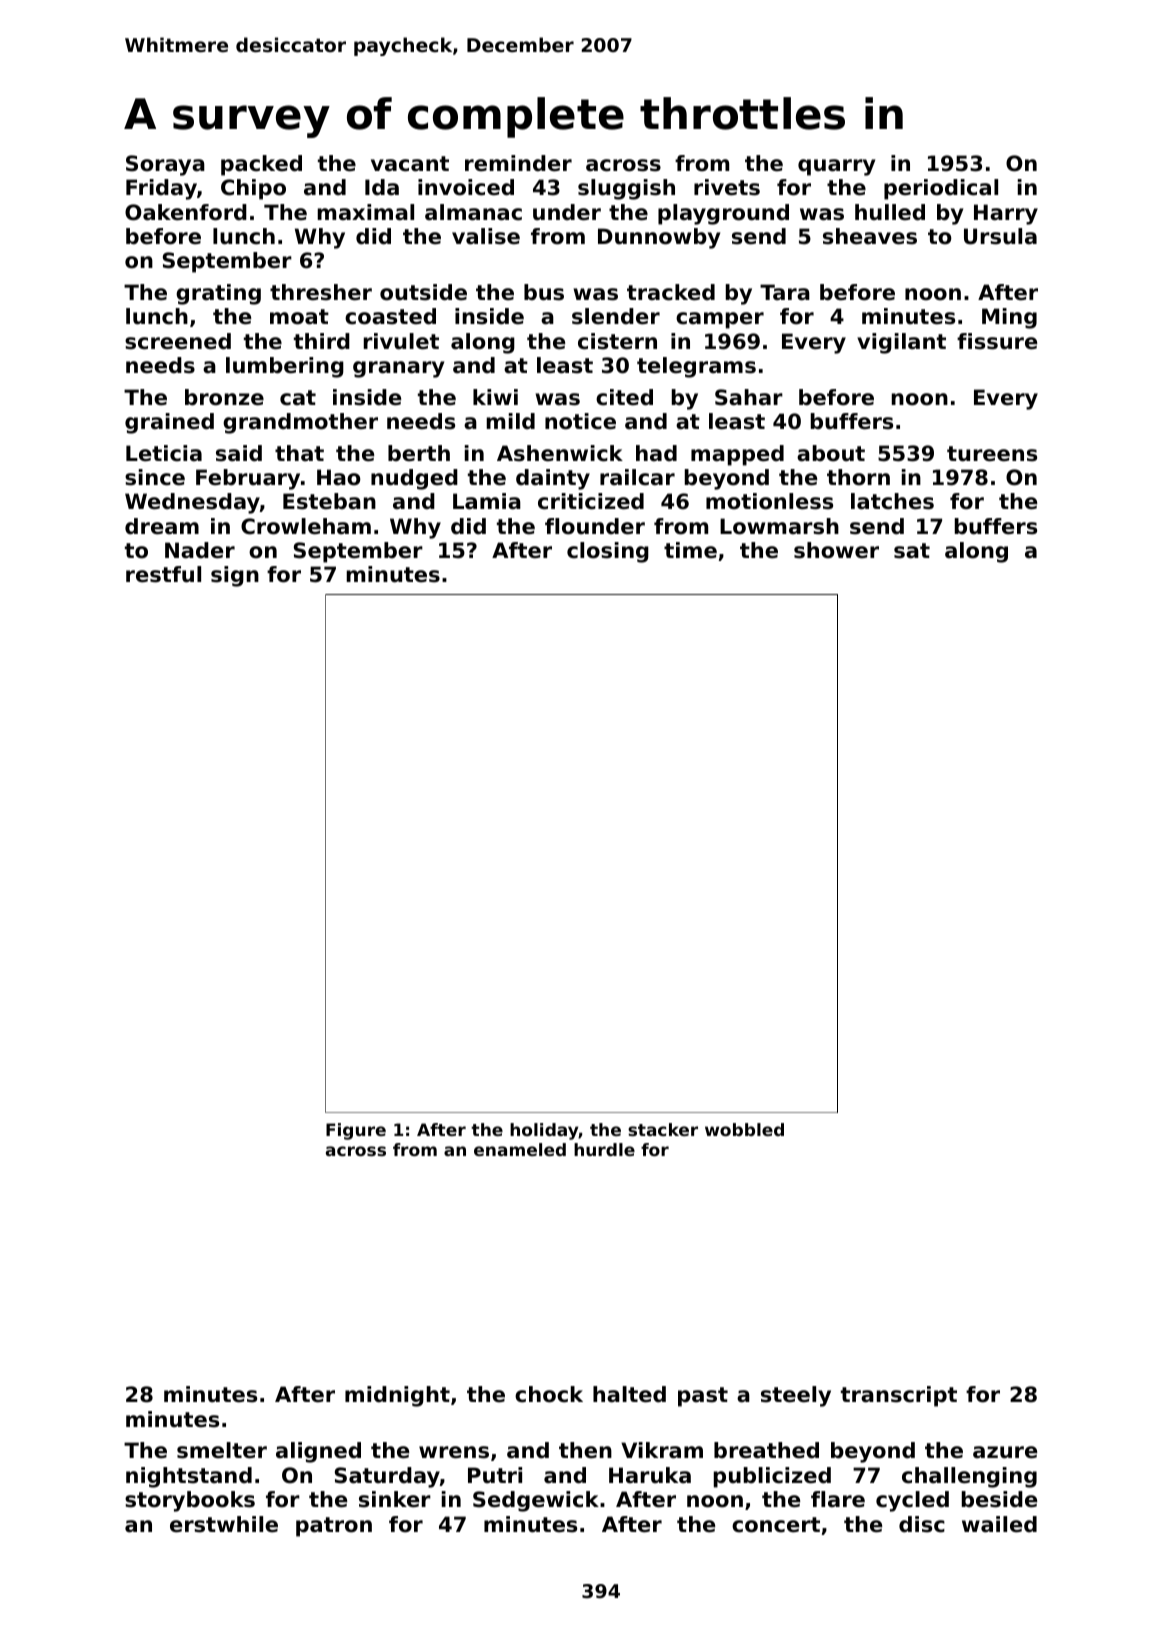 This image has height=1644, width=1163. Describe the element at coordinates (969, 1477) in the image. I see `challenging` at that location.
